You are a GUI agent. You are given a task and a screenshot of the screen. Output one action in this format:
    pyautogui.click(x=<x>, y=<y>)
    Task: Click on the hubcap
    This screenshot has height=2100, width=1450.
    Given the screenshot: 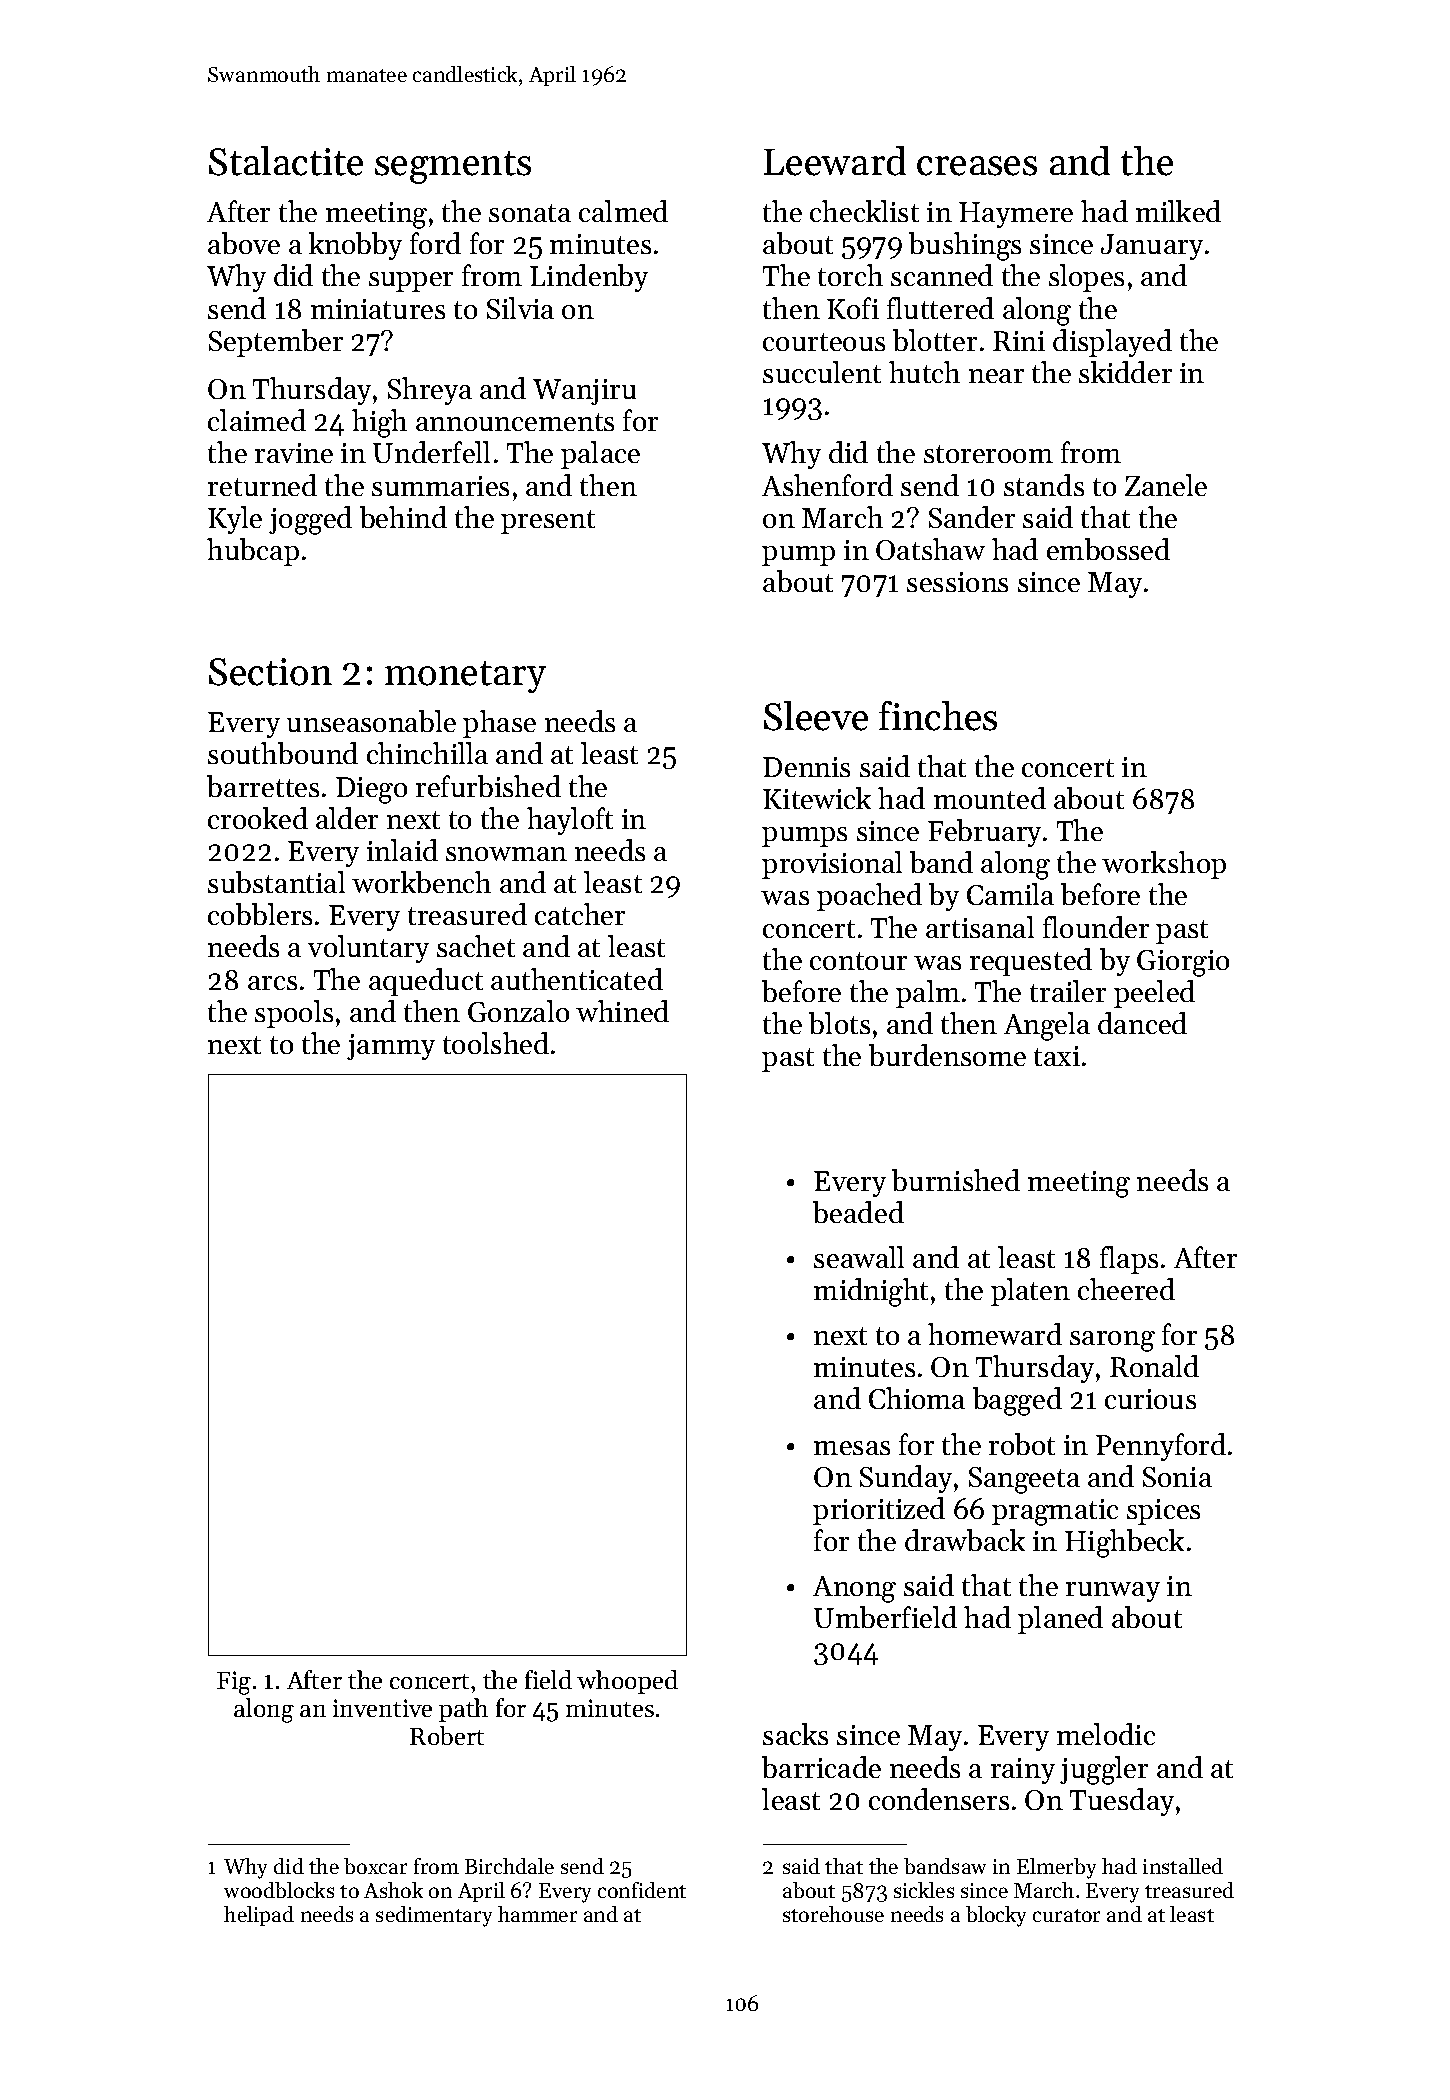 What is the action you would take?
    pyautogui.click(x=253, y=552)
